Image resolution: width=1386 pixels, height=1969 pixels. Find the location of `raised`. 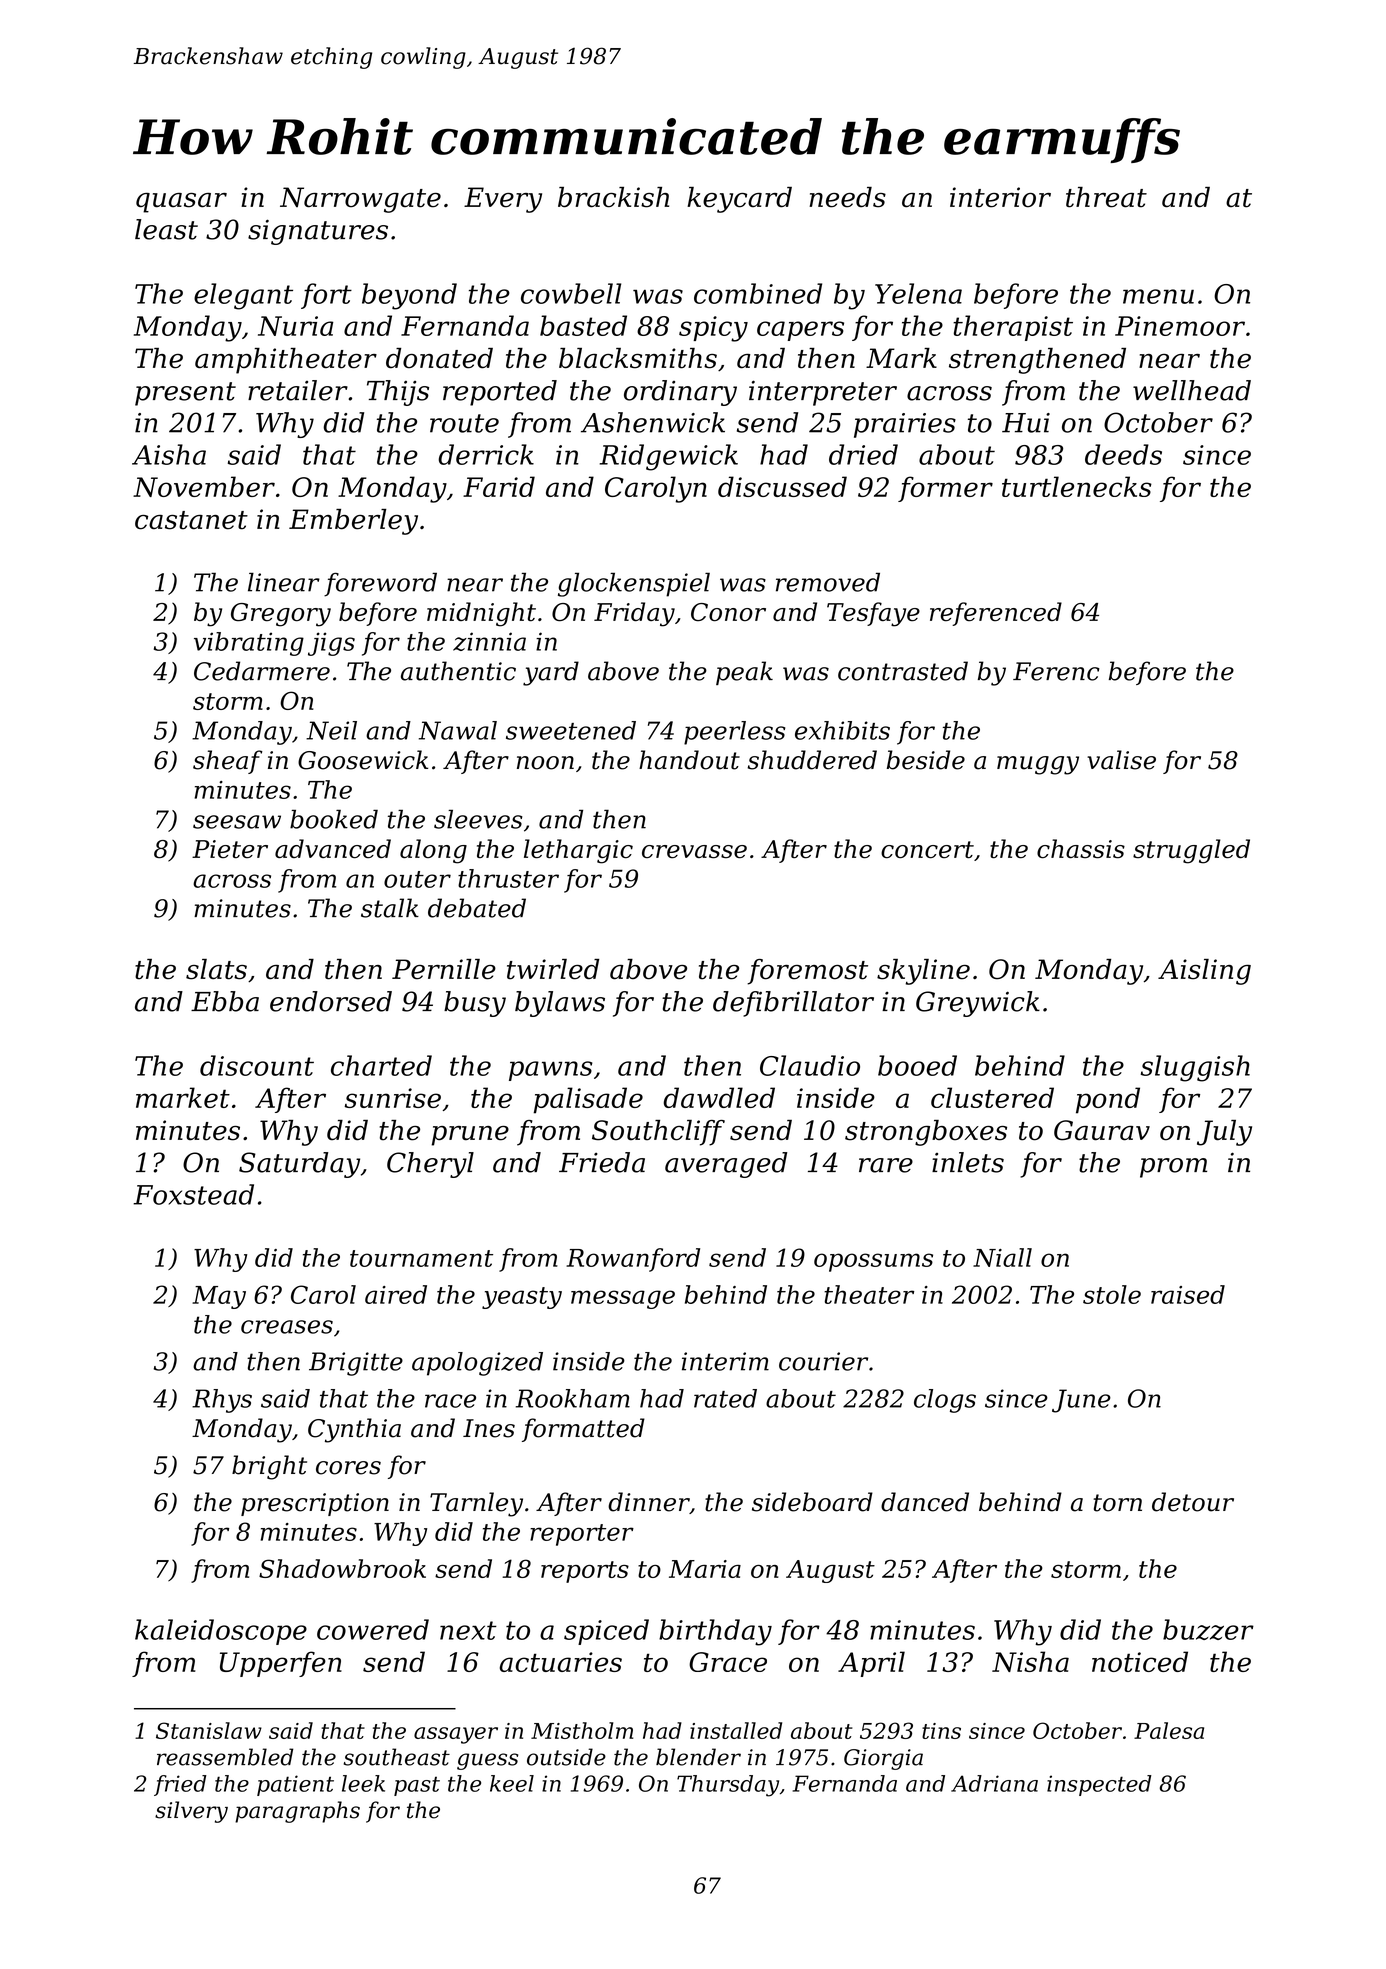

raised is located at coordinates (1188, 1294).
